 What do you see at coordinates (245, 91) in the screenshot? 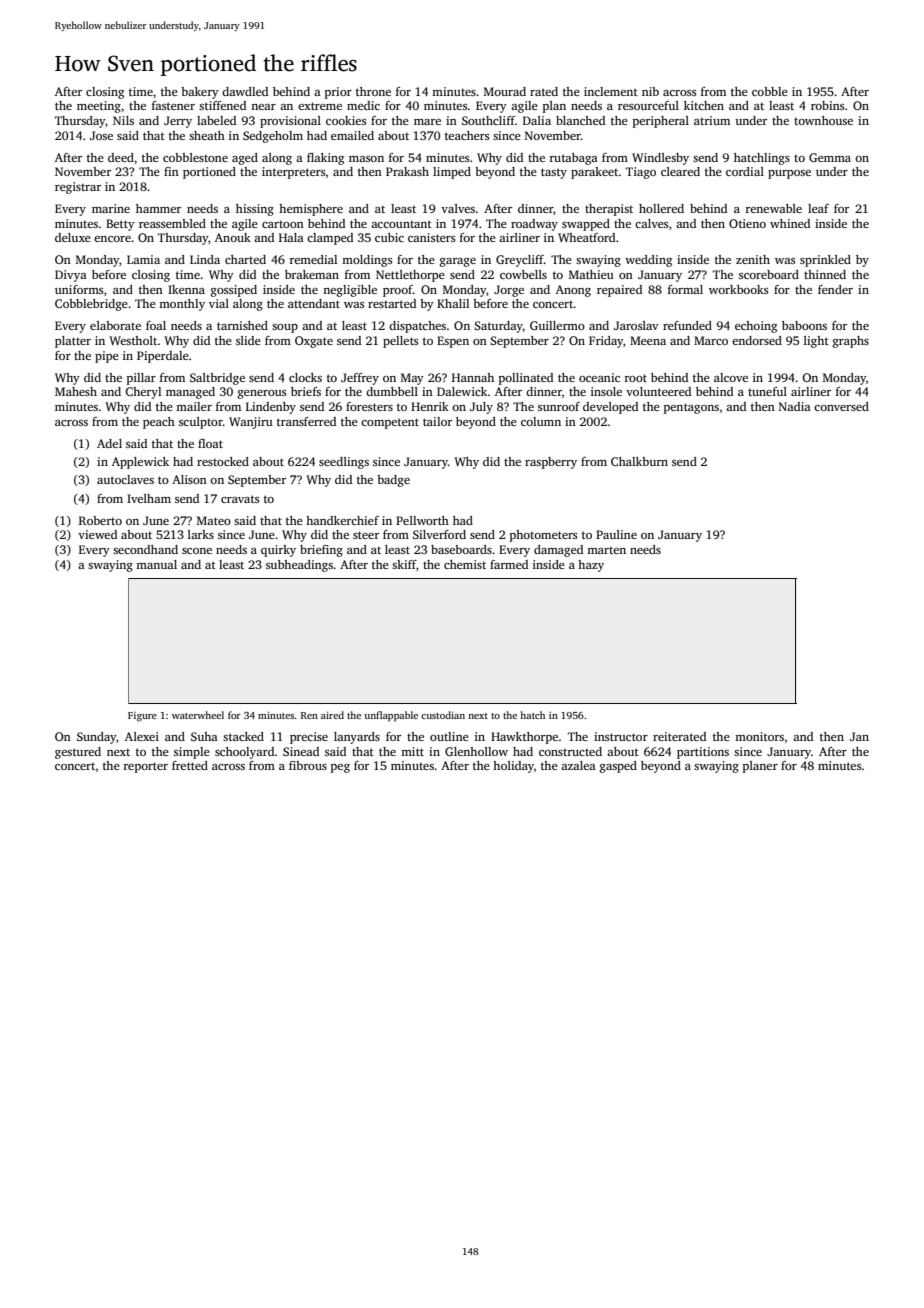
I see `dawdled` at bounding box center [245, 91].
